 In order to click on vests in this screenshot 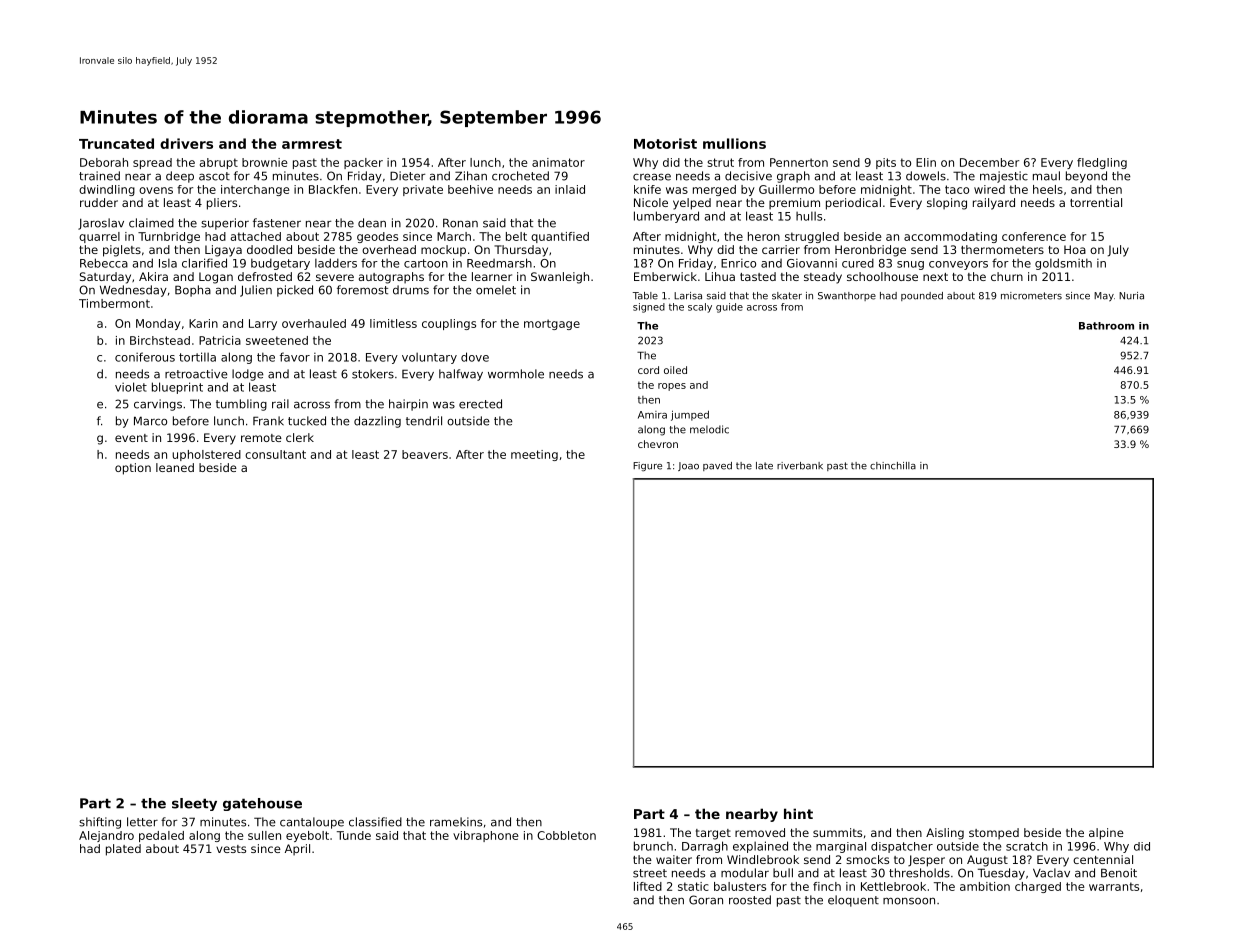, I will do `click(231, 849)`.
